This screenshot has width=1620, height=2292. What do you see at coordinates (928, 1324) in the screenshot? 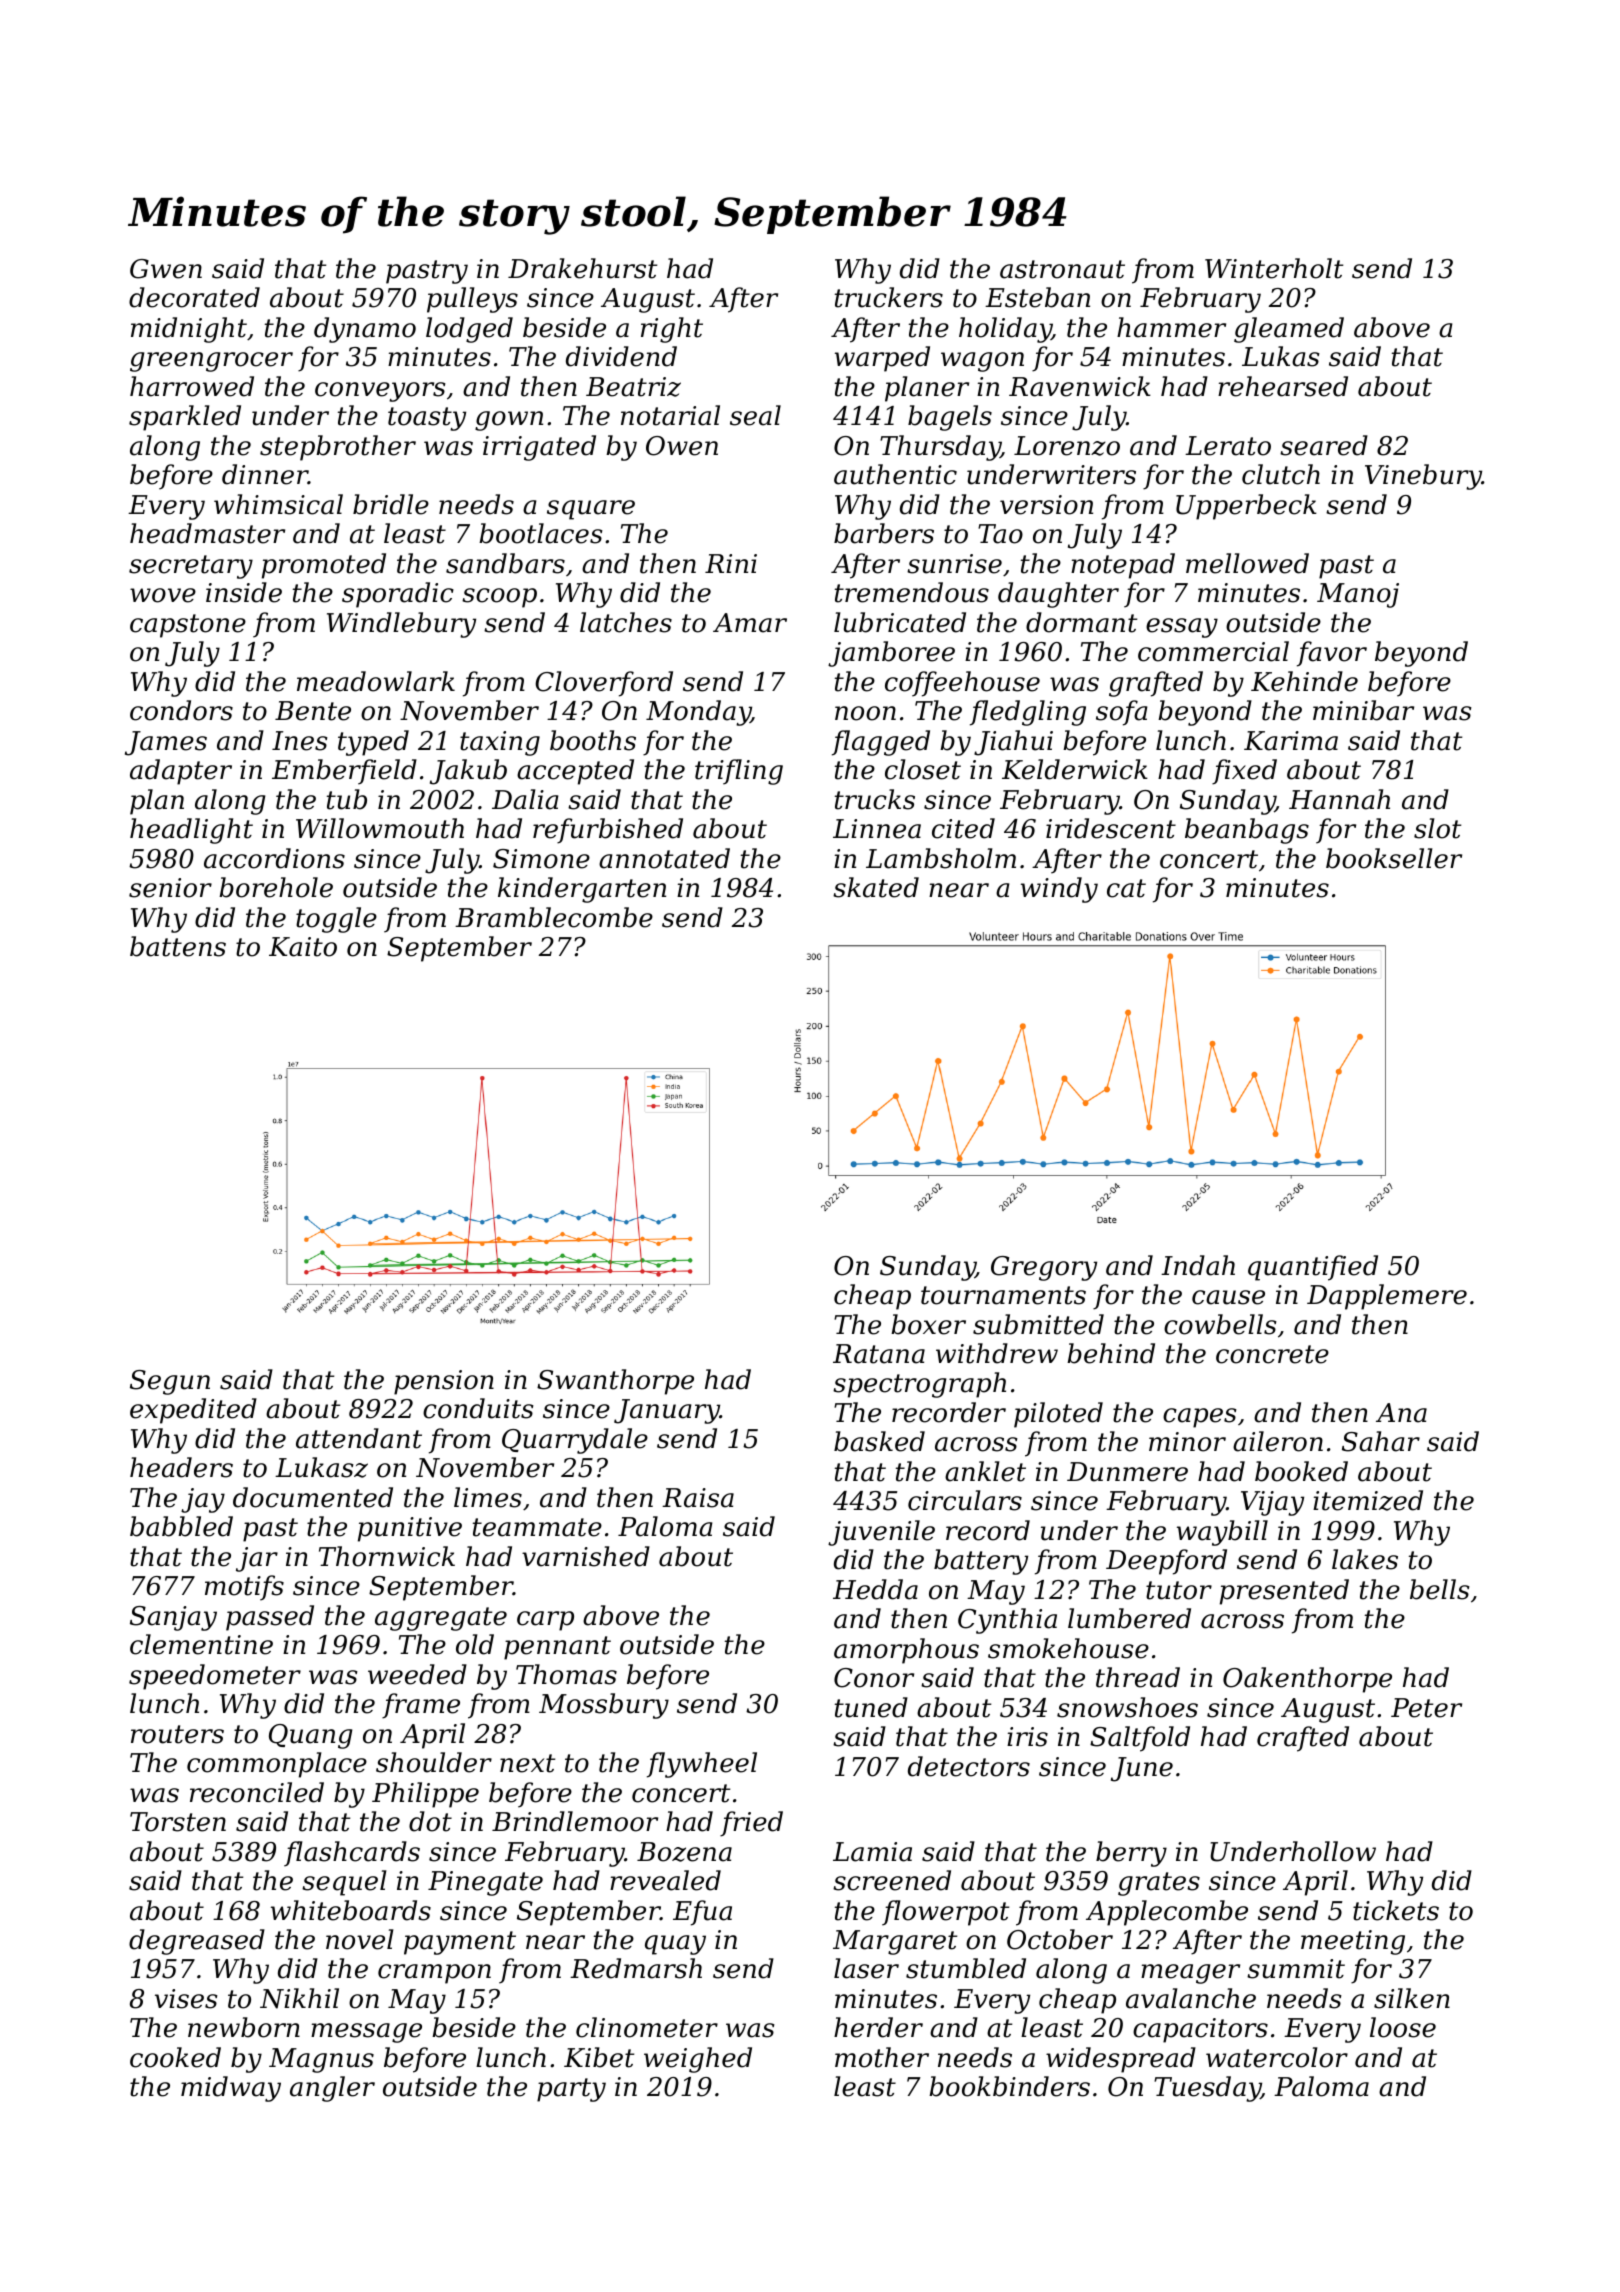
I see `boxer` at bounding box center [928, 1324].
